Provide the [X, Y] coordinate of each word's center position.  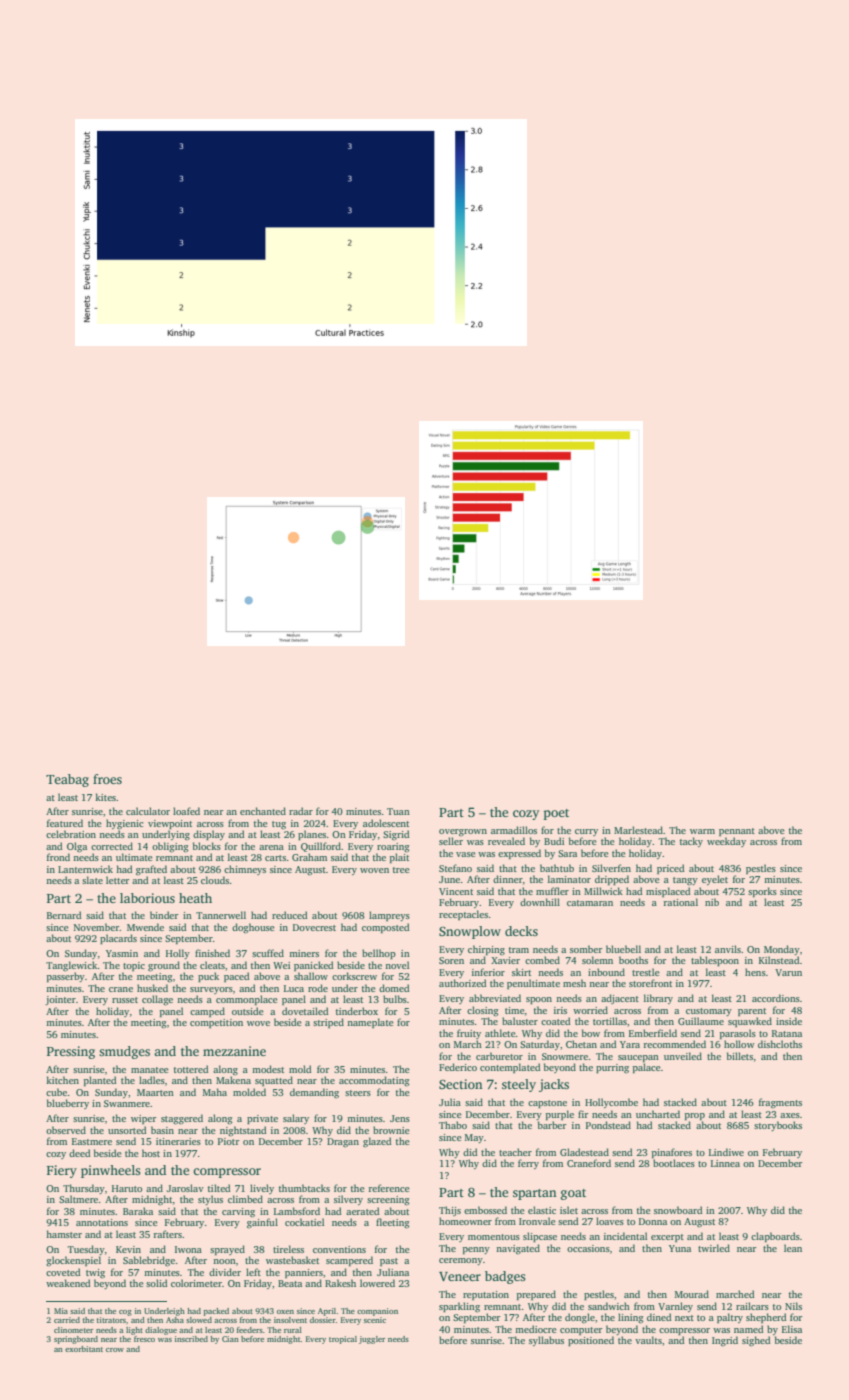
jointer [60, 1000]
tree [401, 870]
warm [702, 831]
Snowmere [565, 1056]
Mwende [145, 927]
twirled [714, 1248]
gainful [262, 1223]
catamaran [590, 903]
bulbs [395, 999]
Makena [233, 1080]
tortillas [610, 1021]
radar [301, 811]
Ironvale [537, 1221]
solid [156, 1283]
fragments [780, 1103]
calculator [148, 811]
